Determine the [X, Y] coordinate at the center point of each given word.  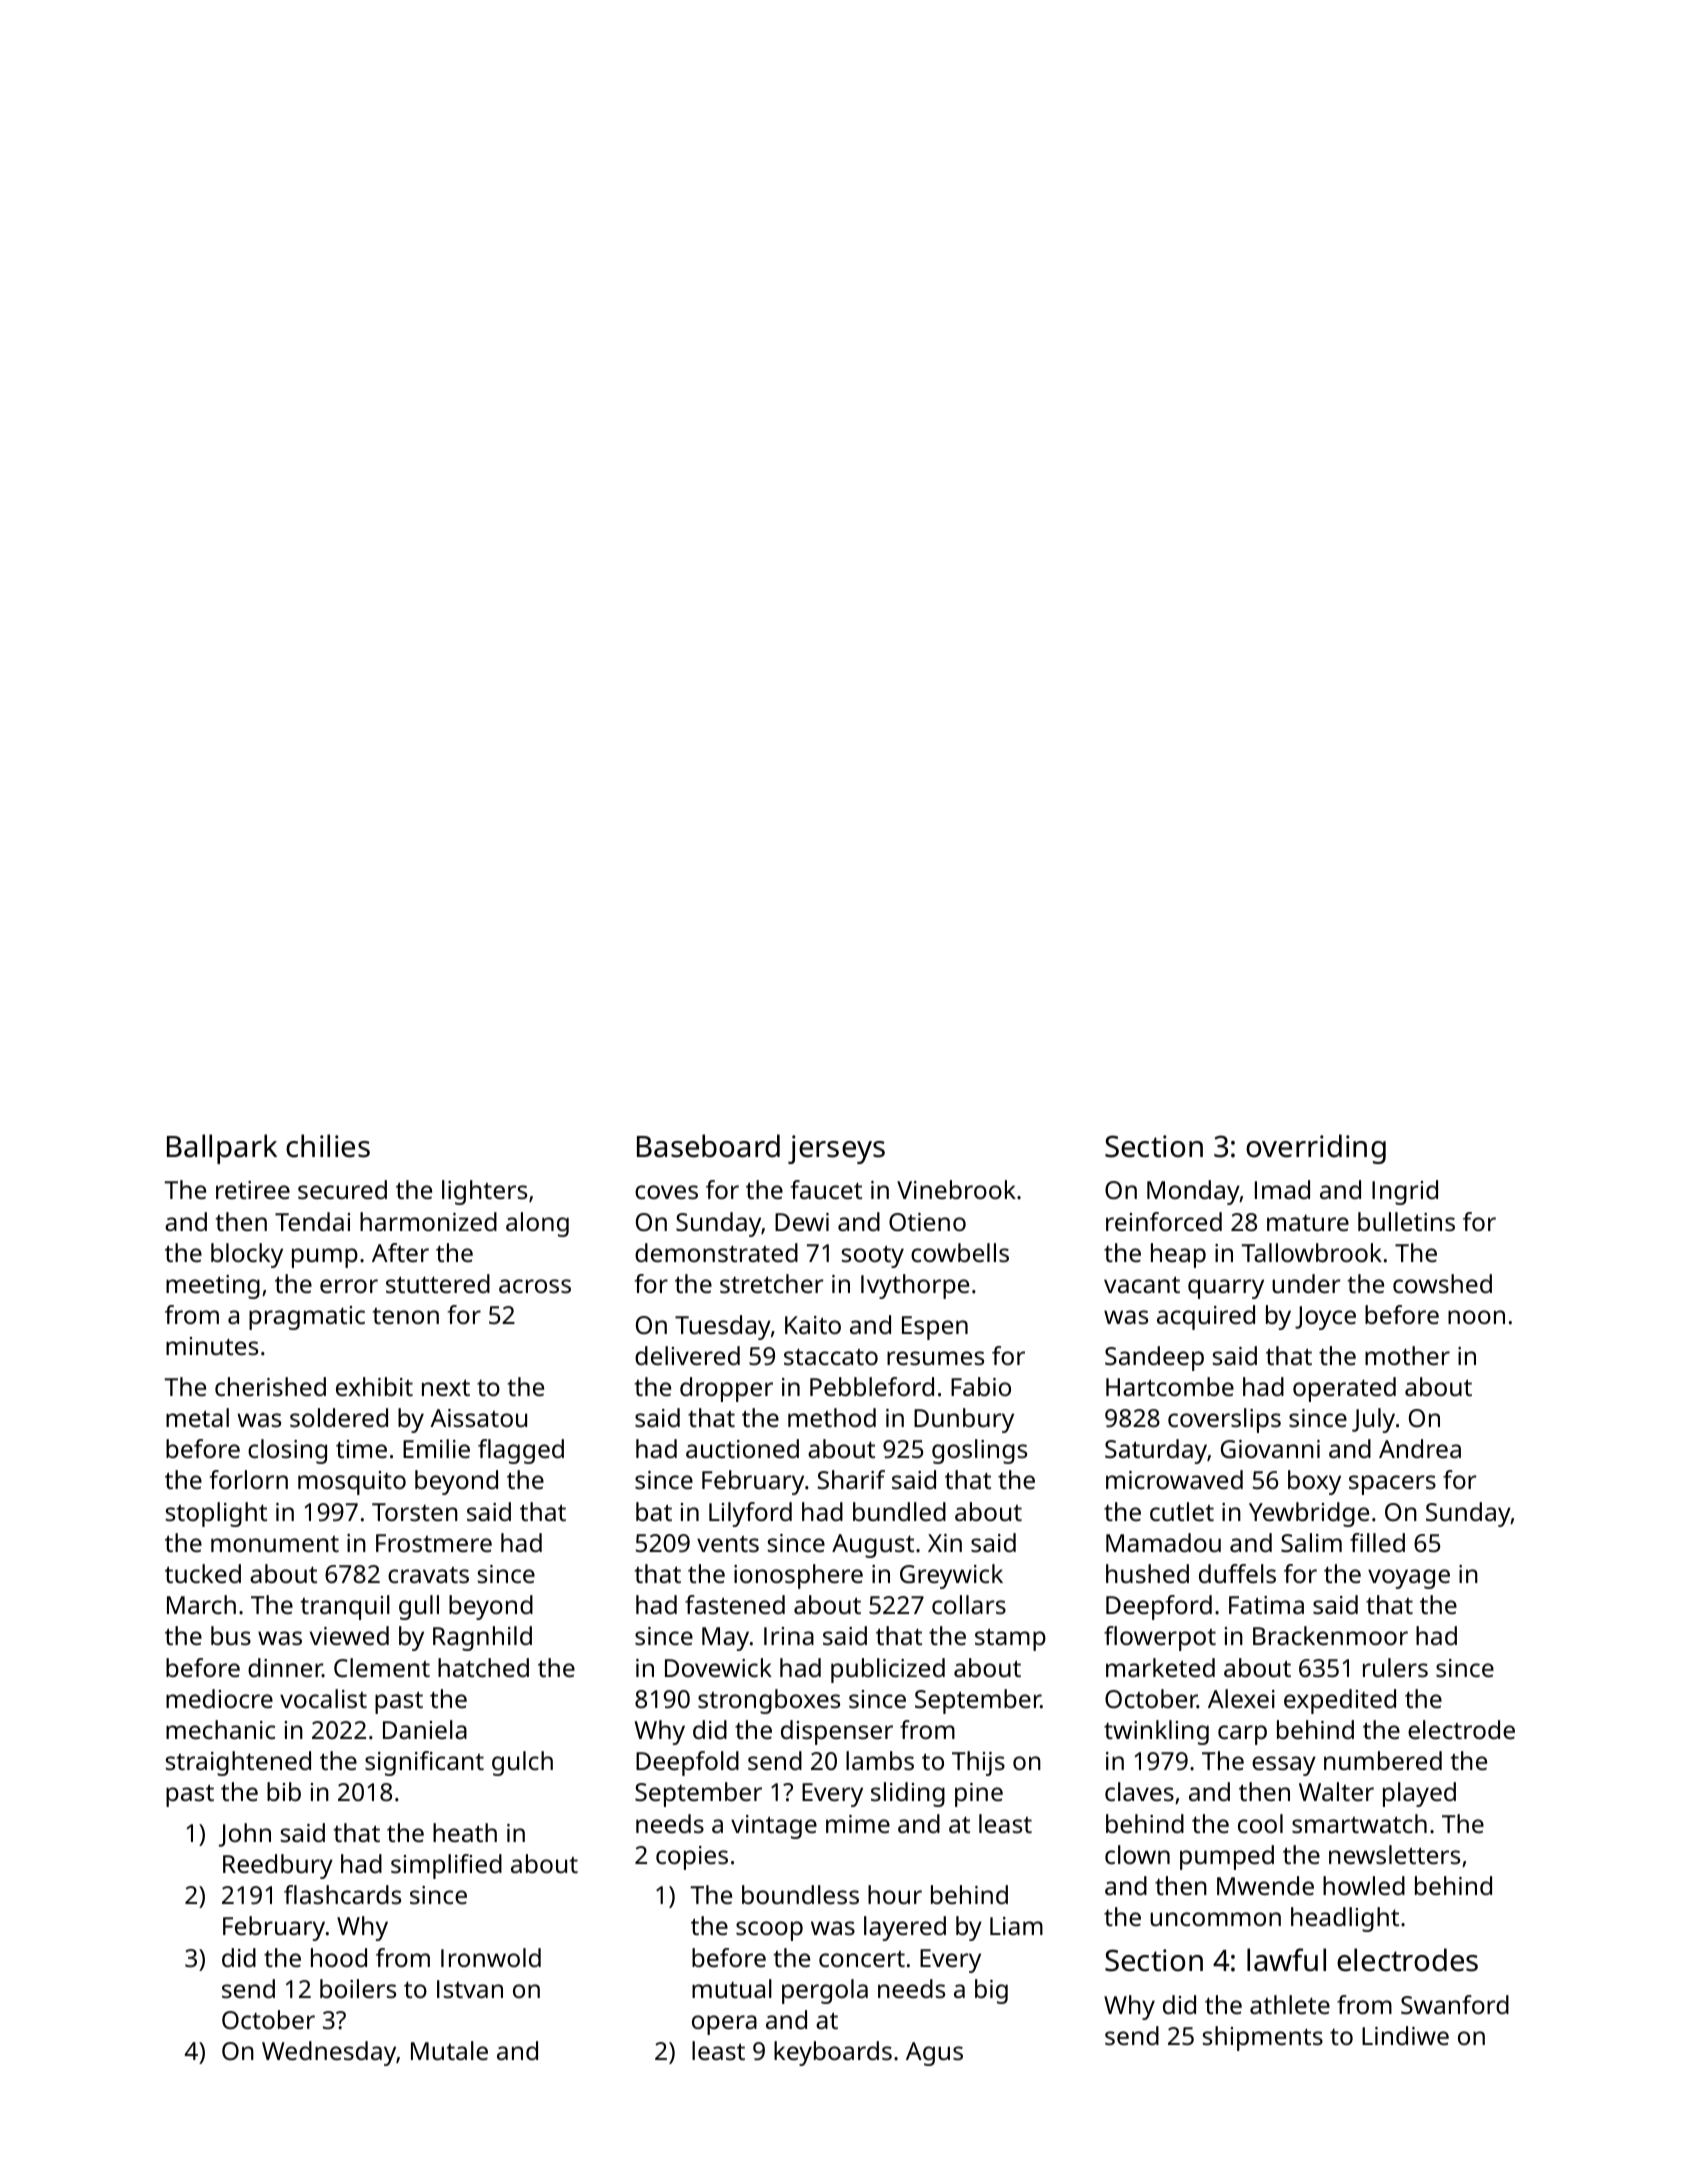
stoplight [216, 1514]
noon [1476, 1317]
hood [339, 1957]
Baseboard [708, 1146]
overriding [1316, 1149]
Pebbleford [872, 1386]
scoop [769, 1931]
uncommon [1215, 1919]
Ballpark [222, 1149]
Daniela [425, 1729]
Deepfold [687, 1763]
